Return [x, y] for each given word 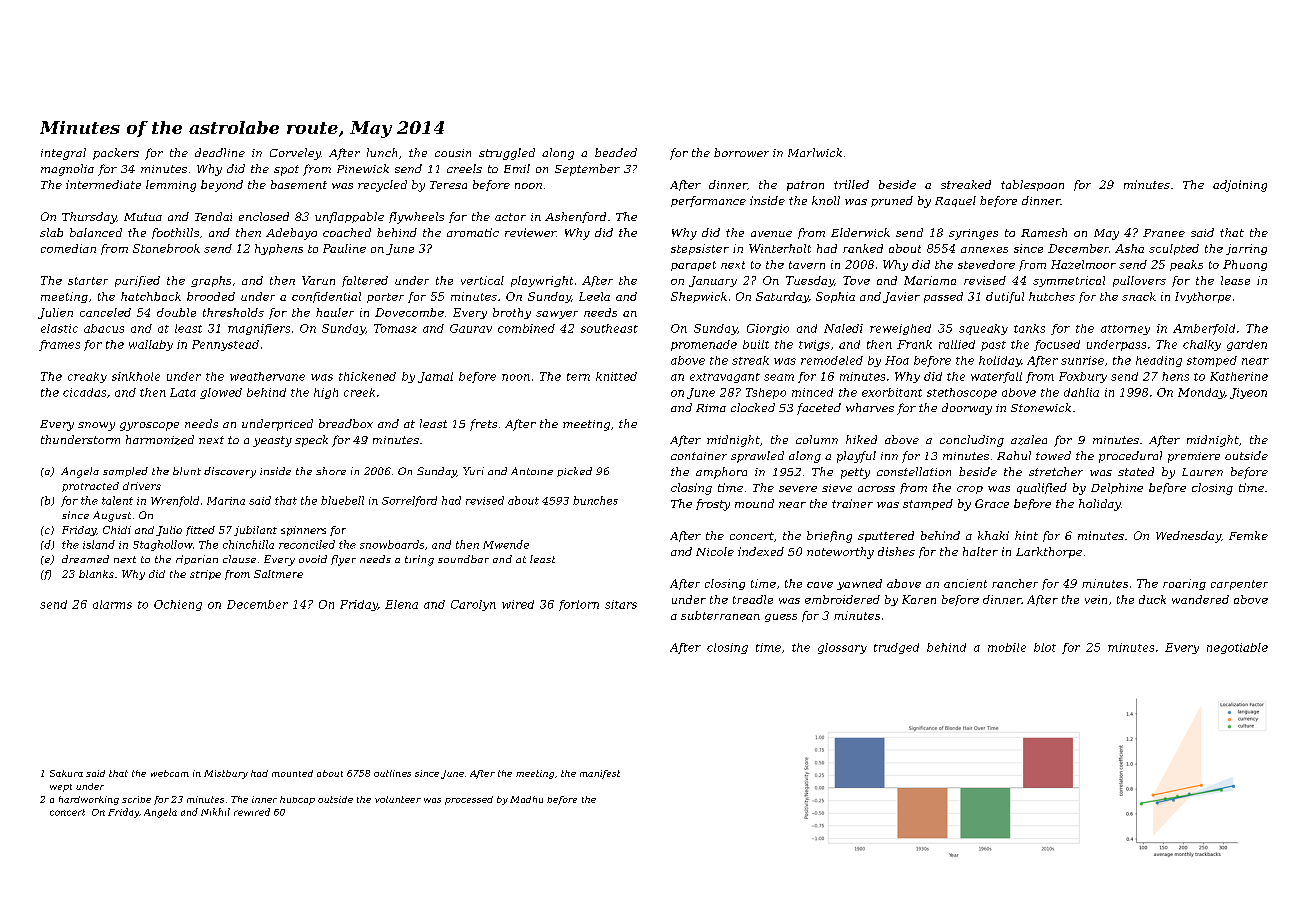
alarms [112, 604]
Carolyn [473, 605]
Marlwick [815, 152]
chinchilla [248, 544]
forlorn [579, 605]
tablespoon [1032, 185]
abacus [104, 328]
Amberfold [1204, 329]
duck [1152, 599]
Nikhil [215, 812]
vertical [482, 280]
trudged [896, 648]
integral [63, 154]
